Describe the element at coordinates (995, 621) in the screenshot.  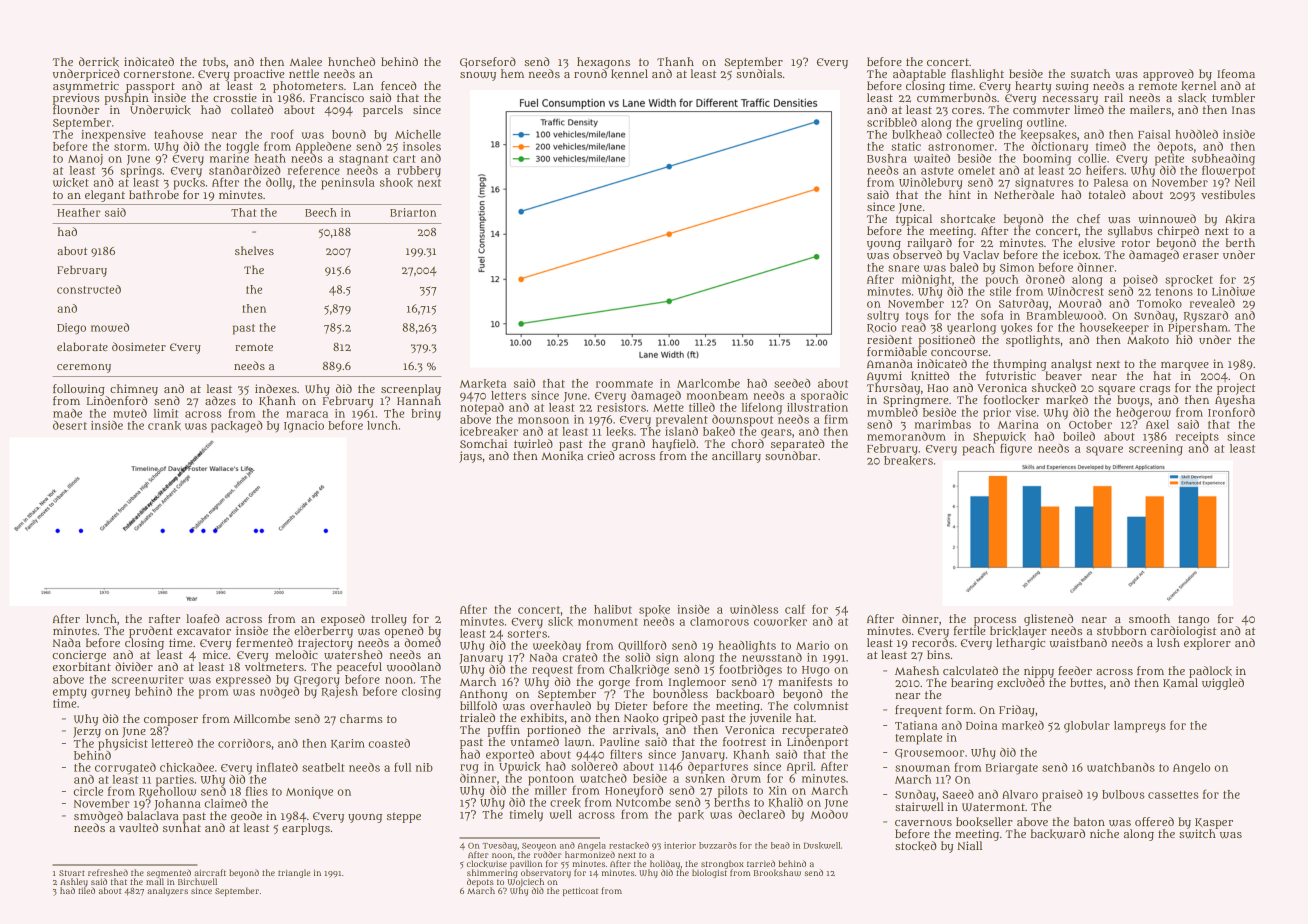
I see `process` at that location.
